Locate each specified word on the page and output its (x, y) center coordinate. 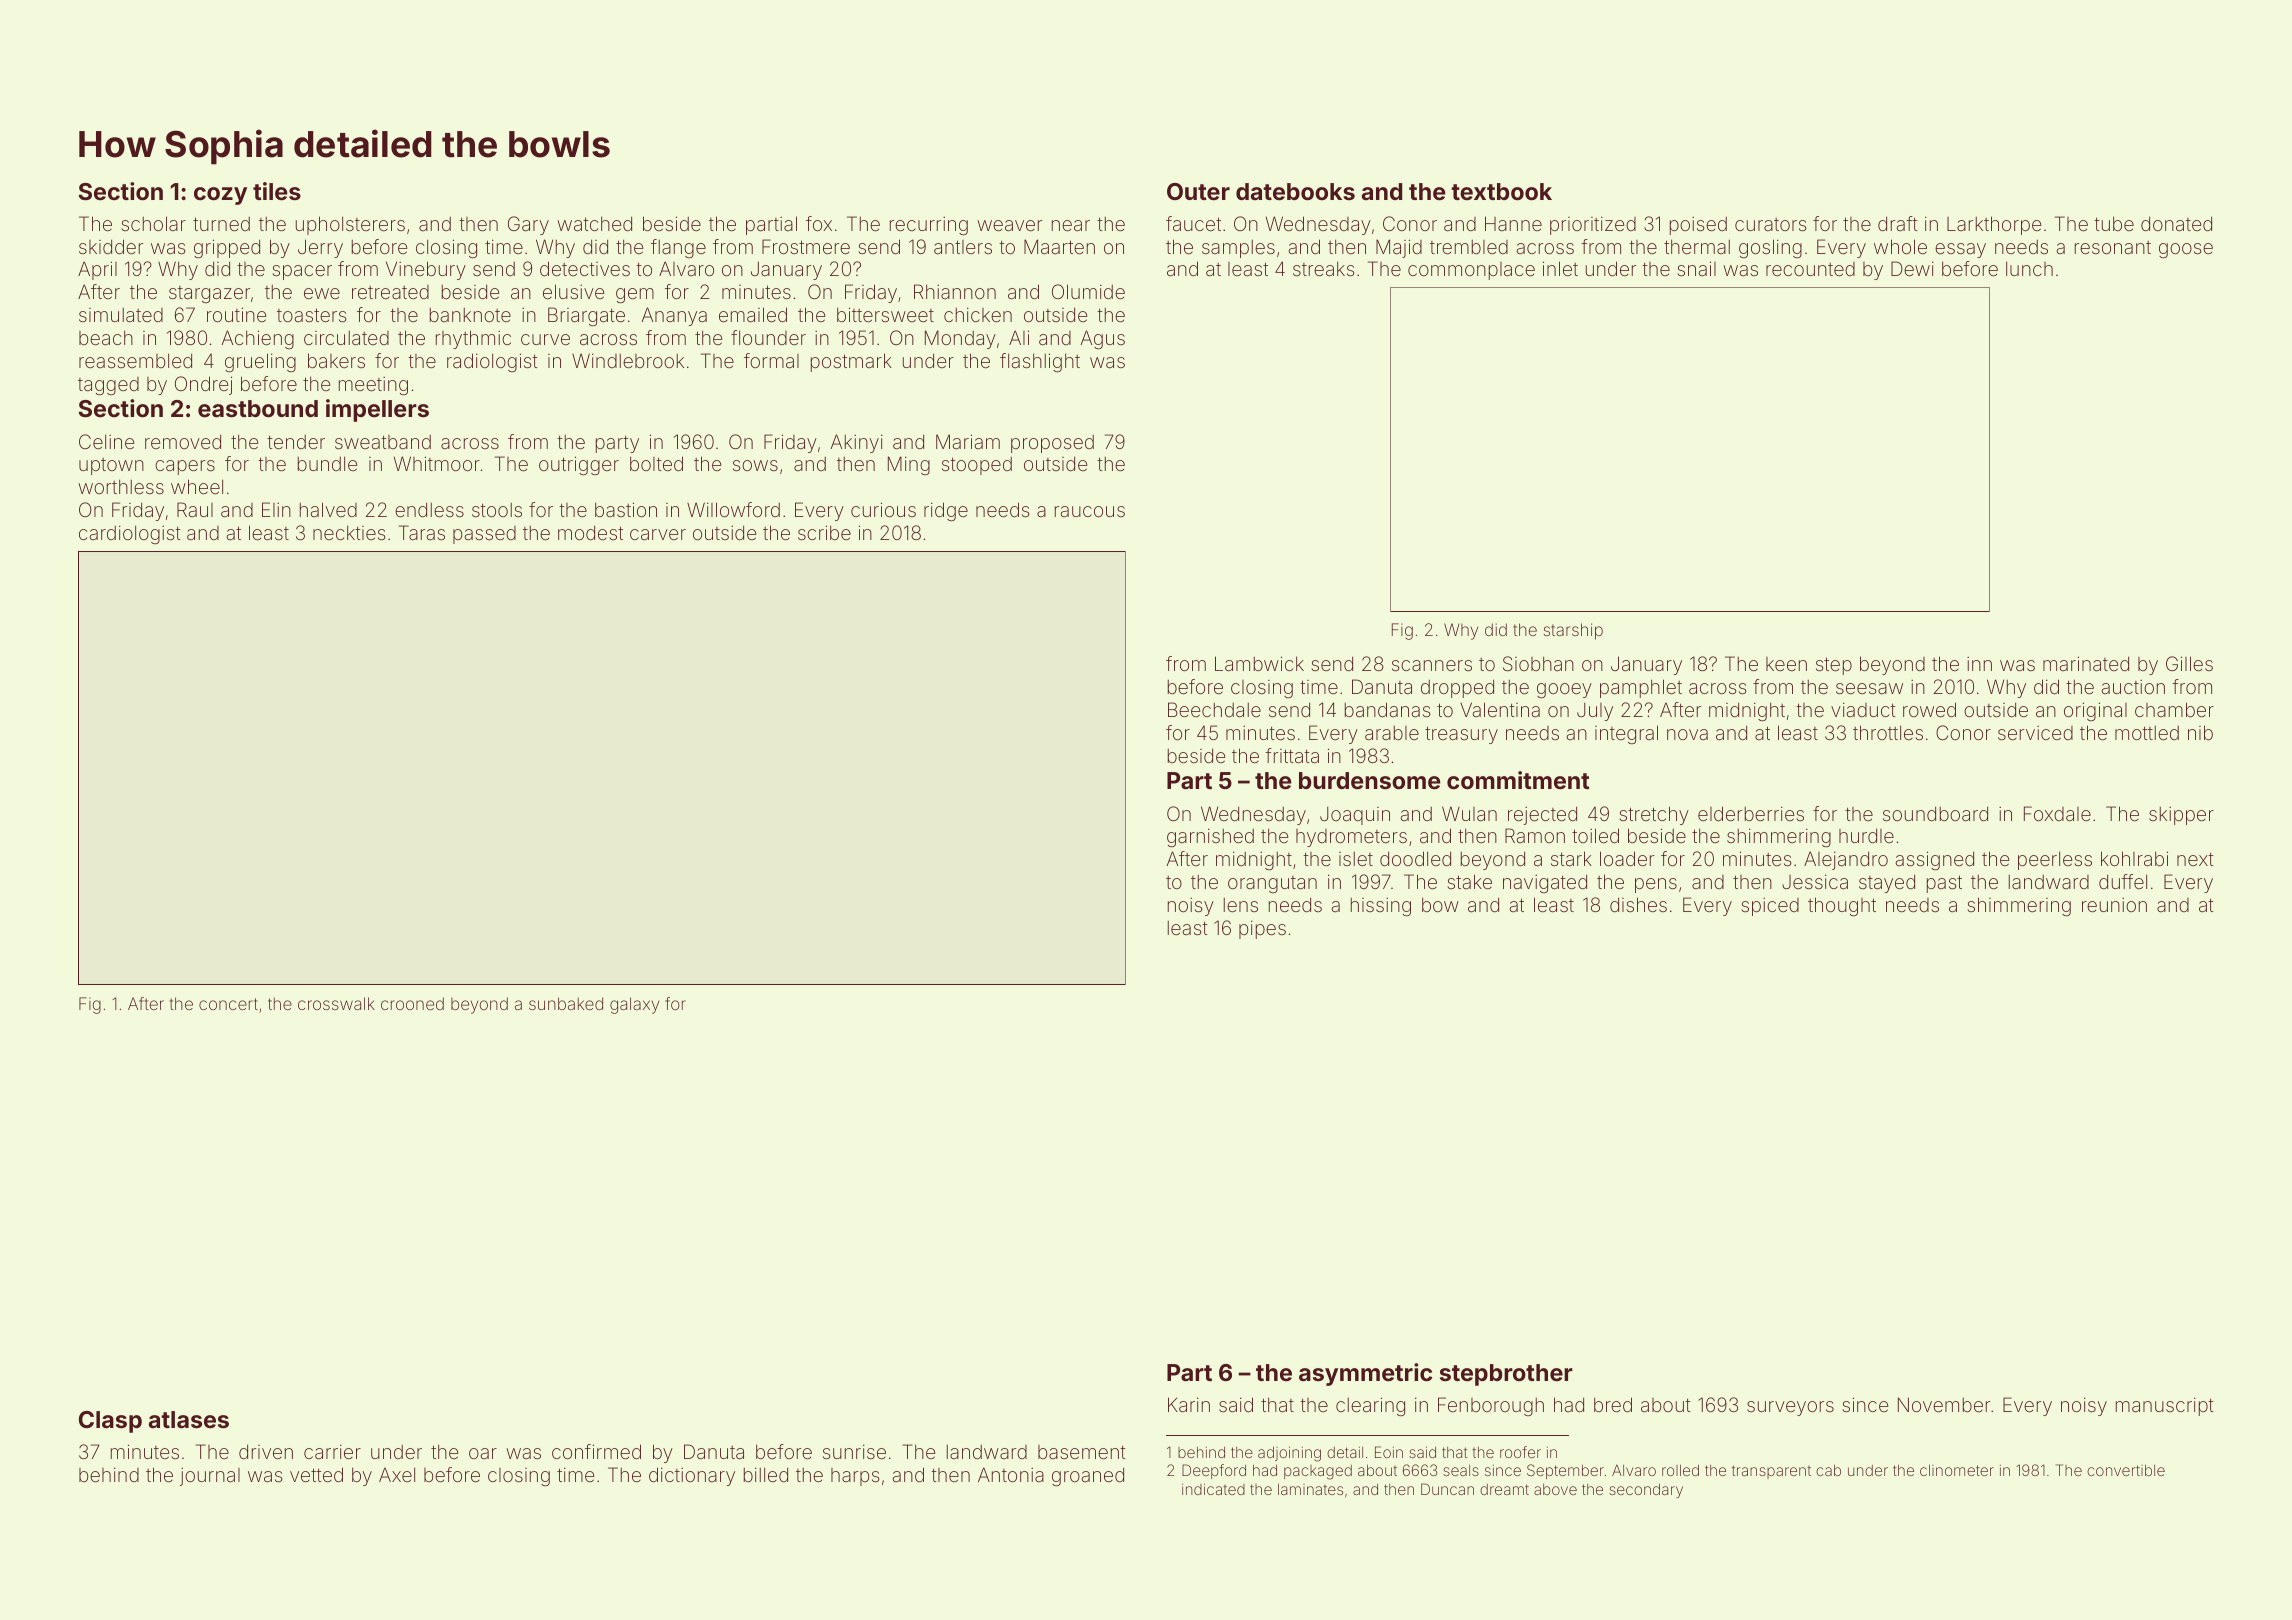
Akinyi (857, 443)
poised (1698, 226)
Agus (1103, 339)
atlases (189, 1419)
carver (658, 534)
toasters (311, 315)
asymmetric (1365, 1374)
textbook (1501, 191)
